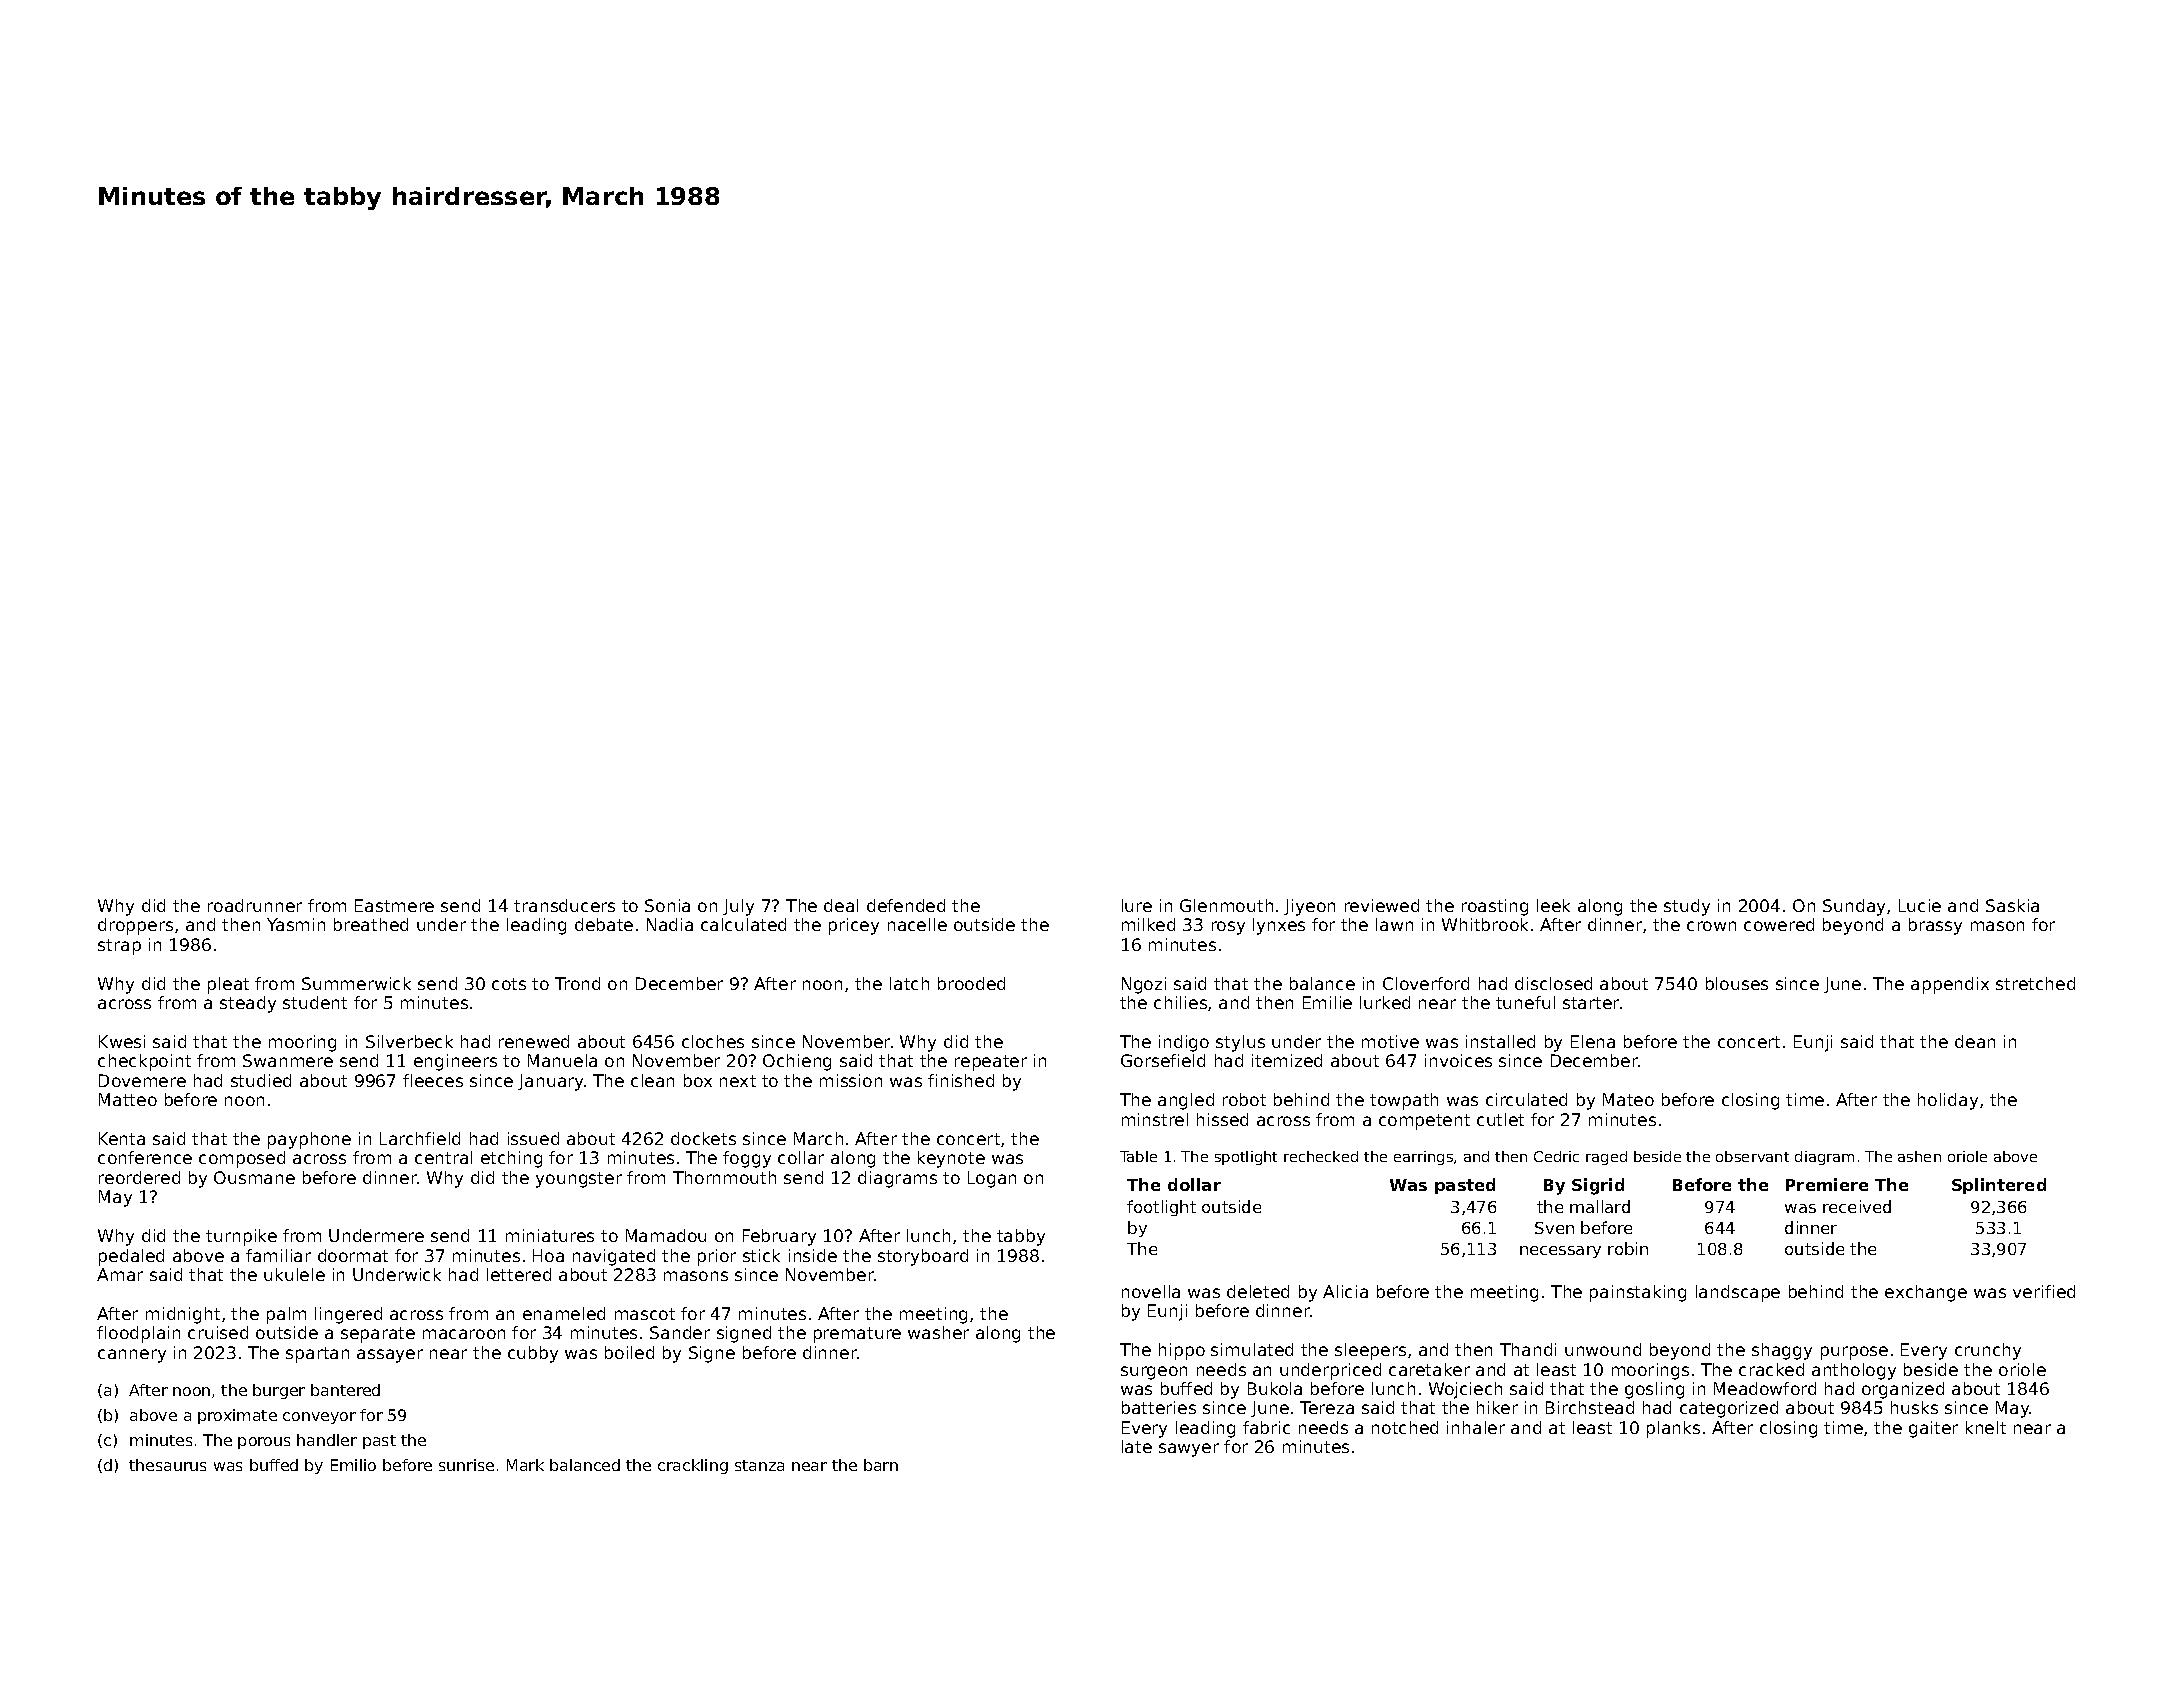 This screenshot has width=2178, height=1683. Describe the element at coordinates (1590, 1407) in the screenshot. I see `Birchstead` at that location.
